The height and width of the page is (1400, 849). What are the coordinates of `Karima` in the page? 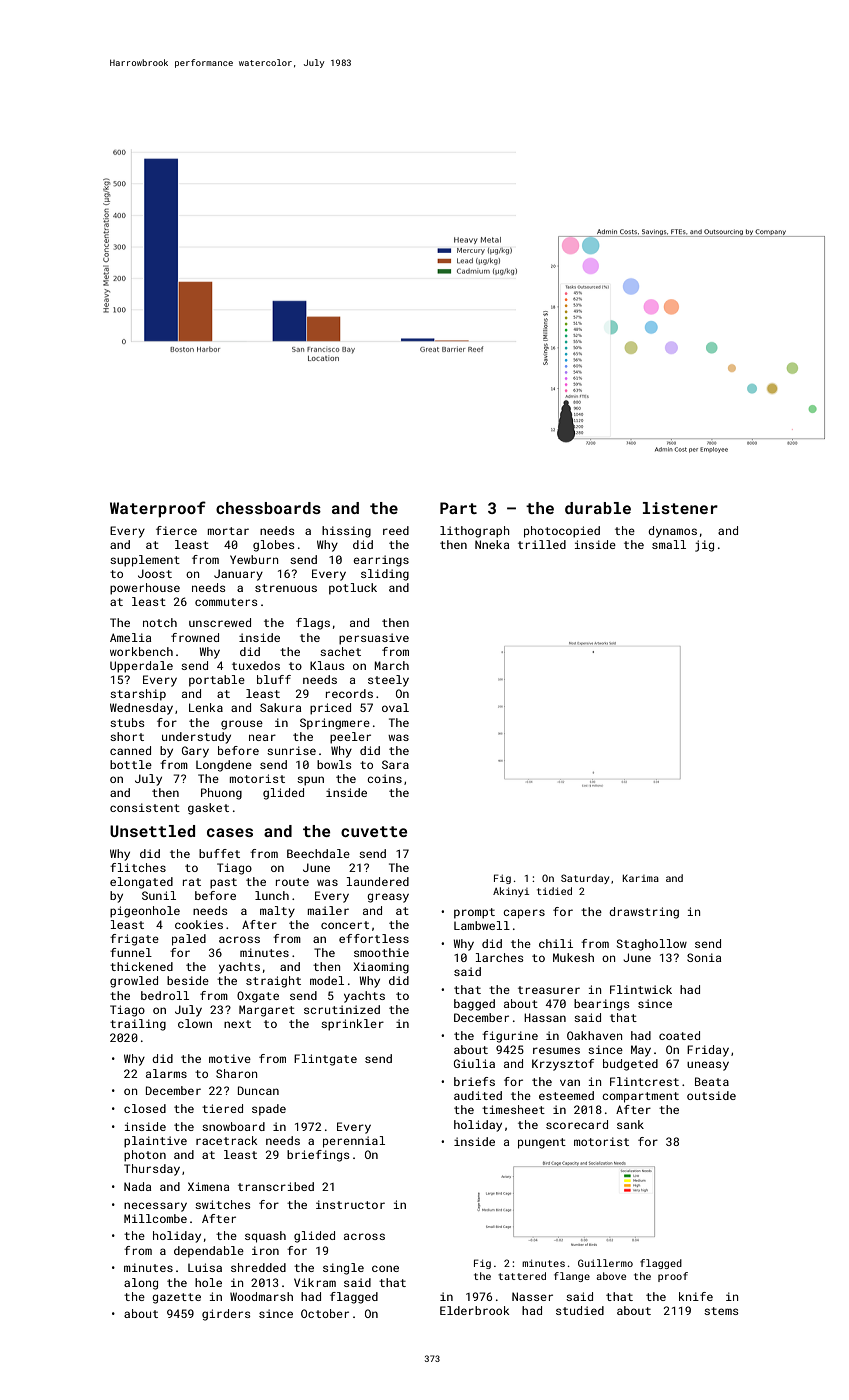 It's located at (641, 878).
